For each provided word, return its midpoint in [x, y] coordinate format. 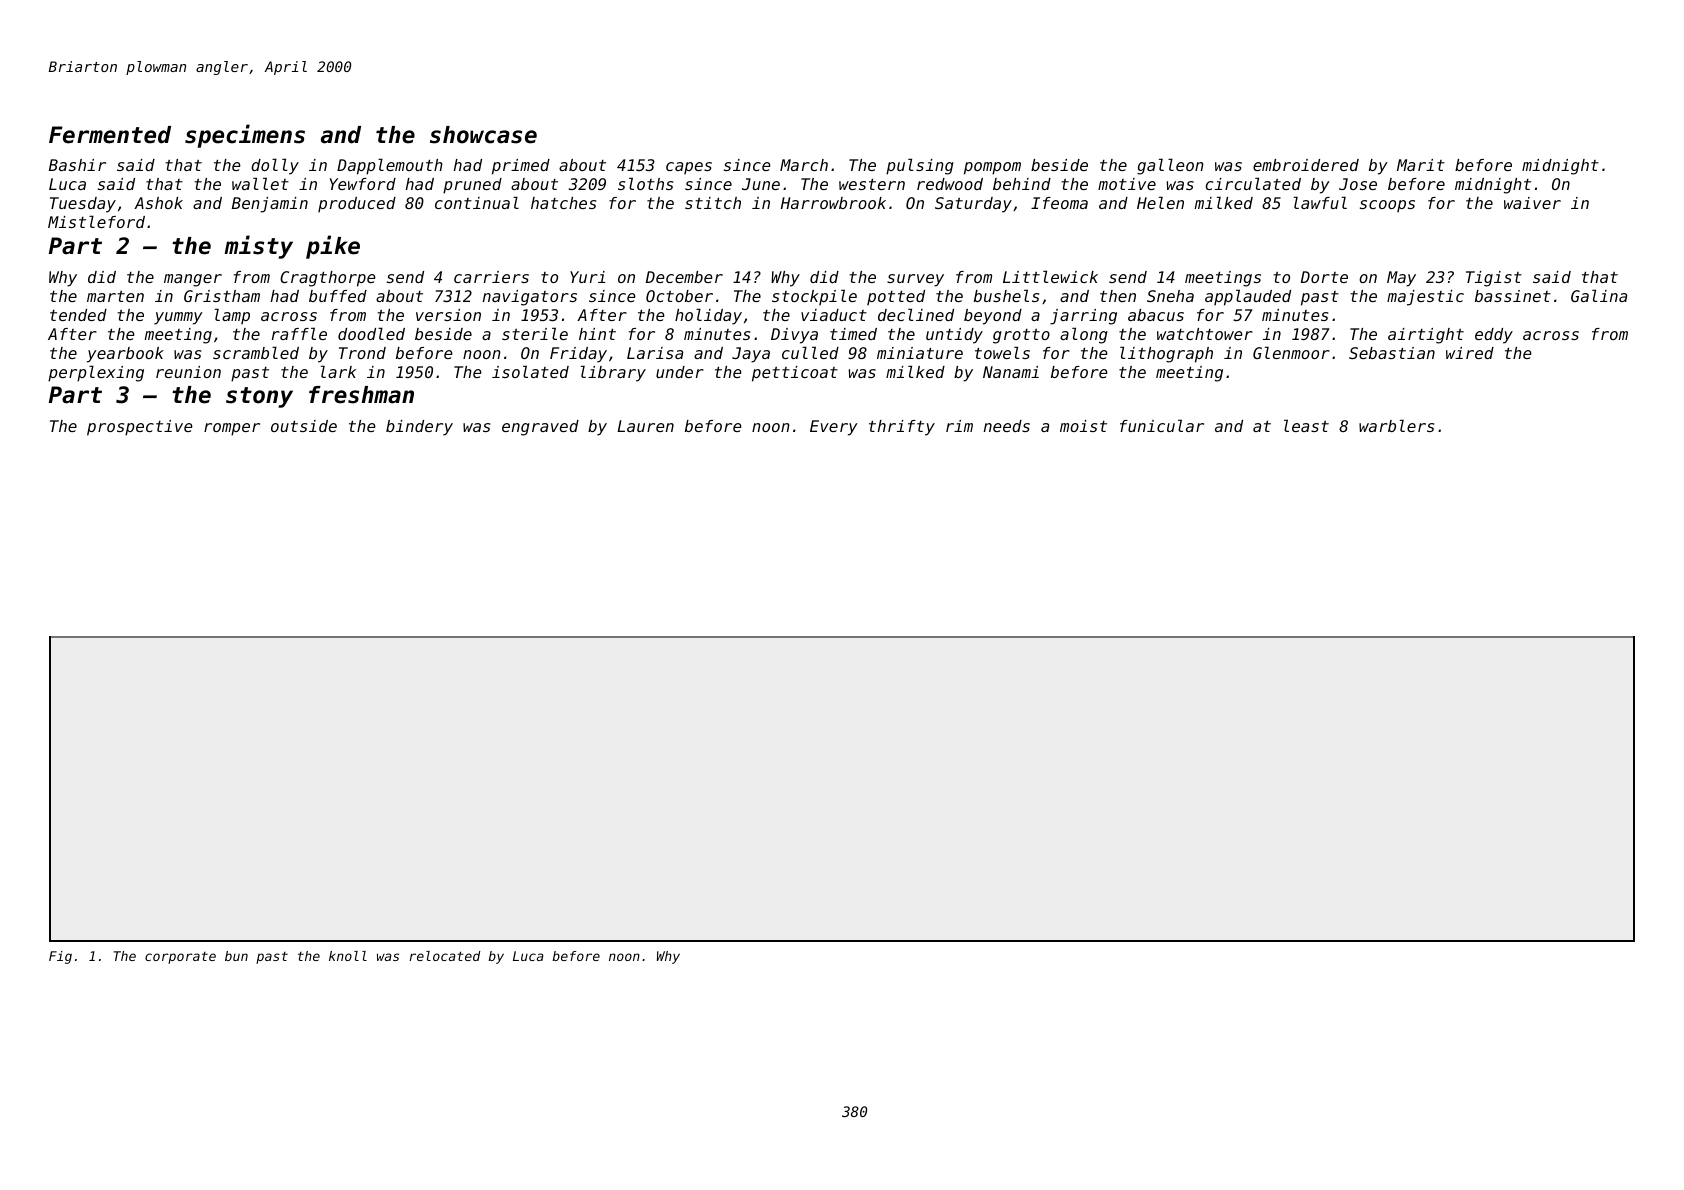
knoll [348, 956]
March [804, 165]
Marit [1421, 165]
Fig [60, 957]
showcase [483, 135]
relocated [445, 956]
